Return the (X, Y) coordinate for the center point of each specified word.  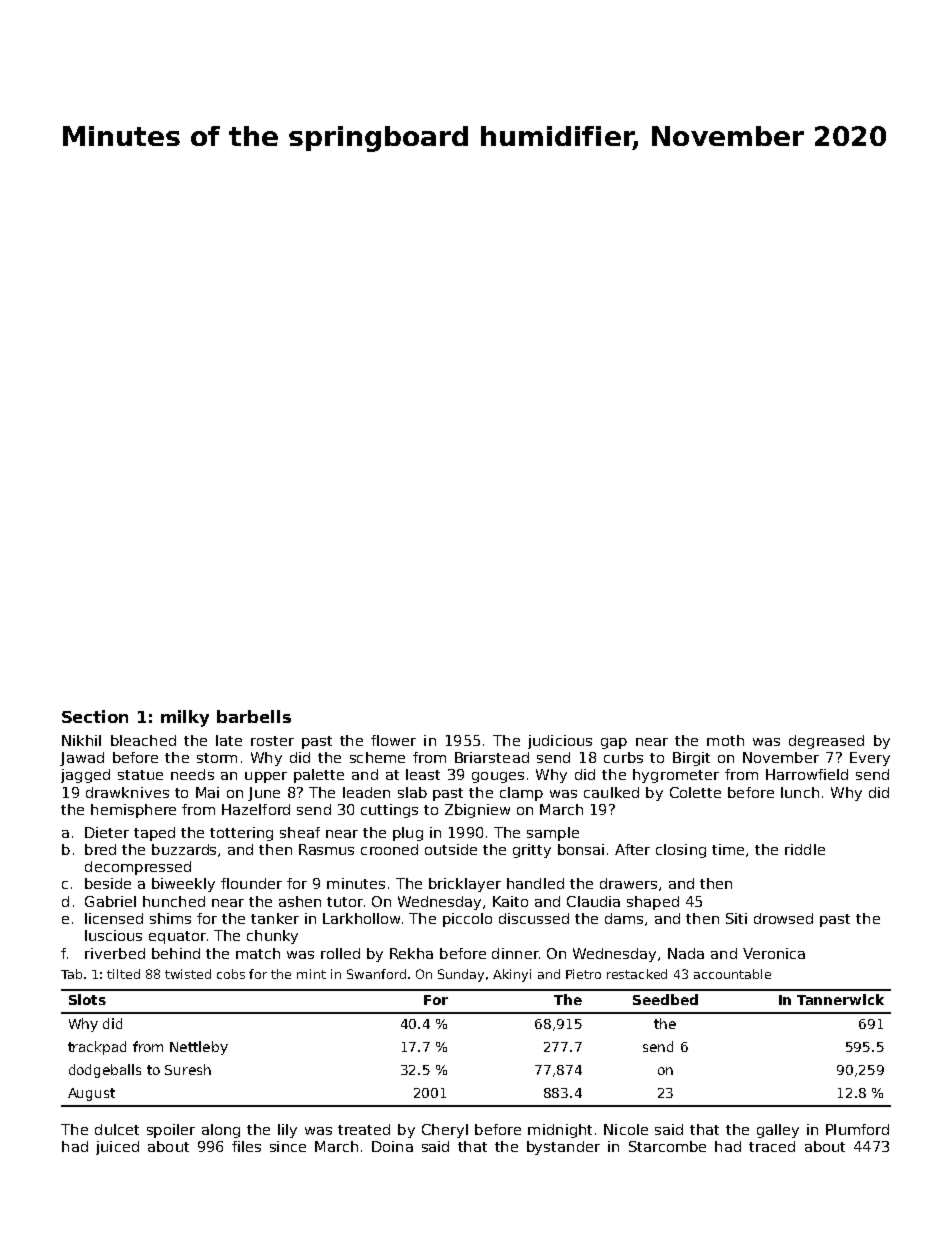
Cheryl (445, 1131)
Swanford (376, 974)
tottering (241, 834)
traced (772, 1146)
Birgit (691, 759)
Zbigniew (477, 811)
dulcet (117, 1129)
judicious (560, 742)
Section (95, 716)
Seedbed (665, 999)
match (258, 953)
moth (725, 740)
